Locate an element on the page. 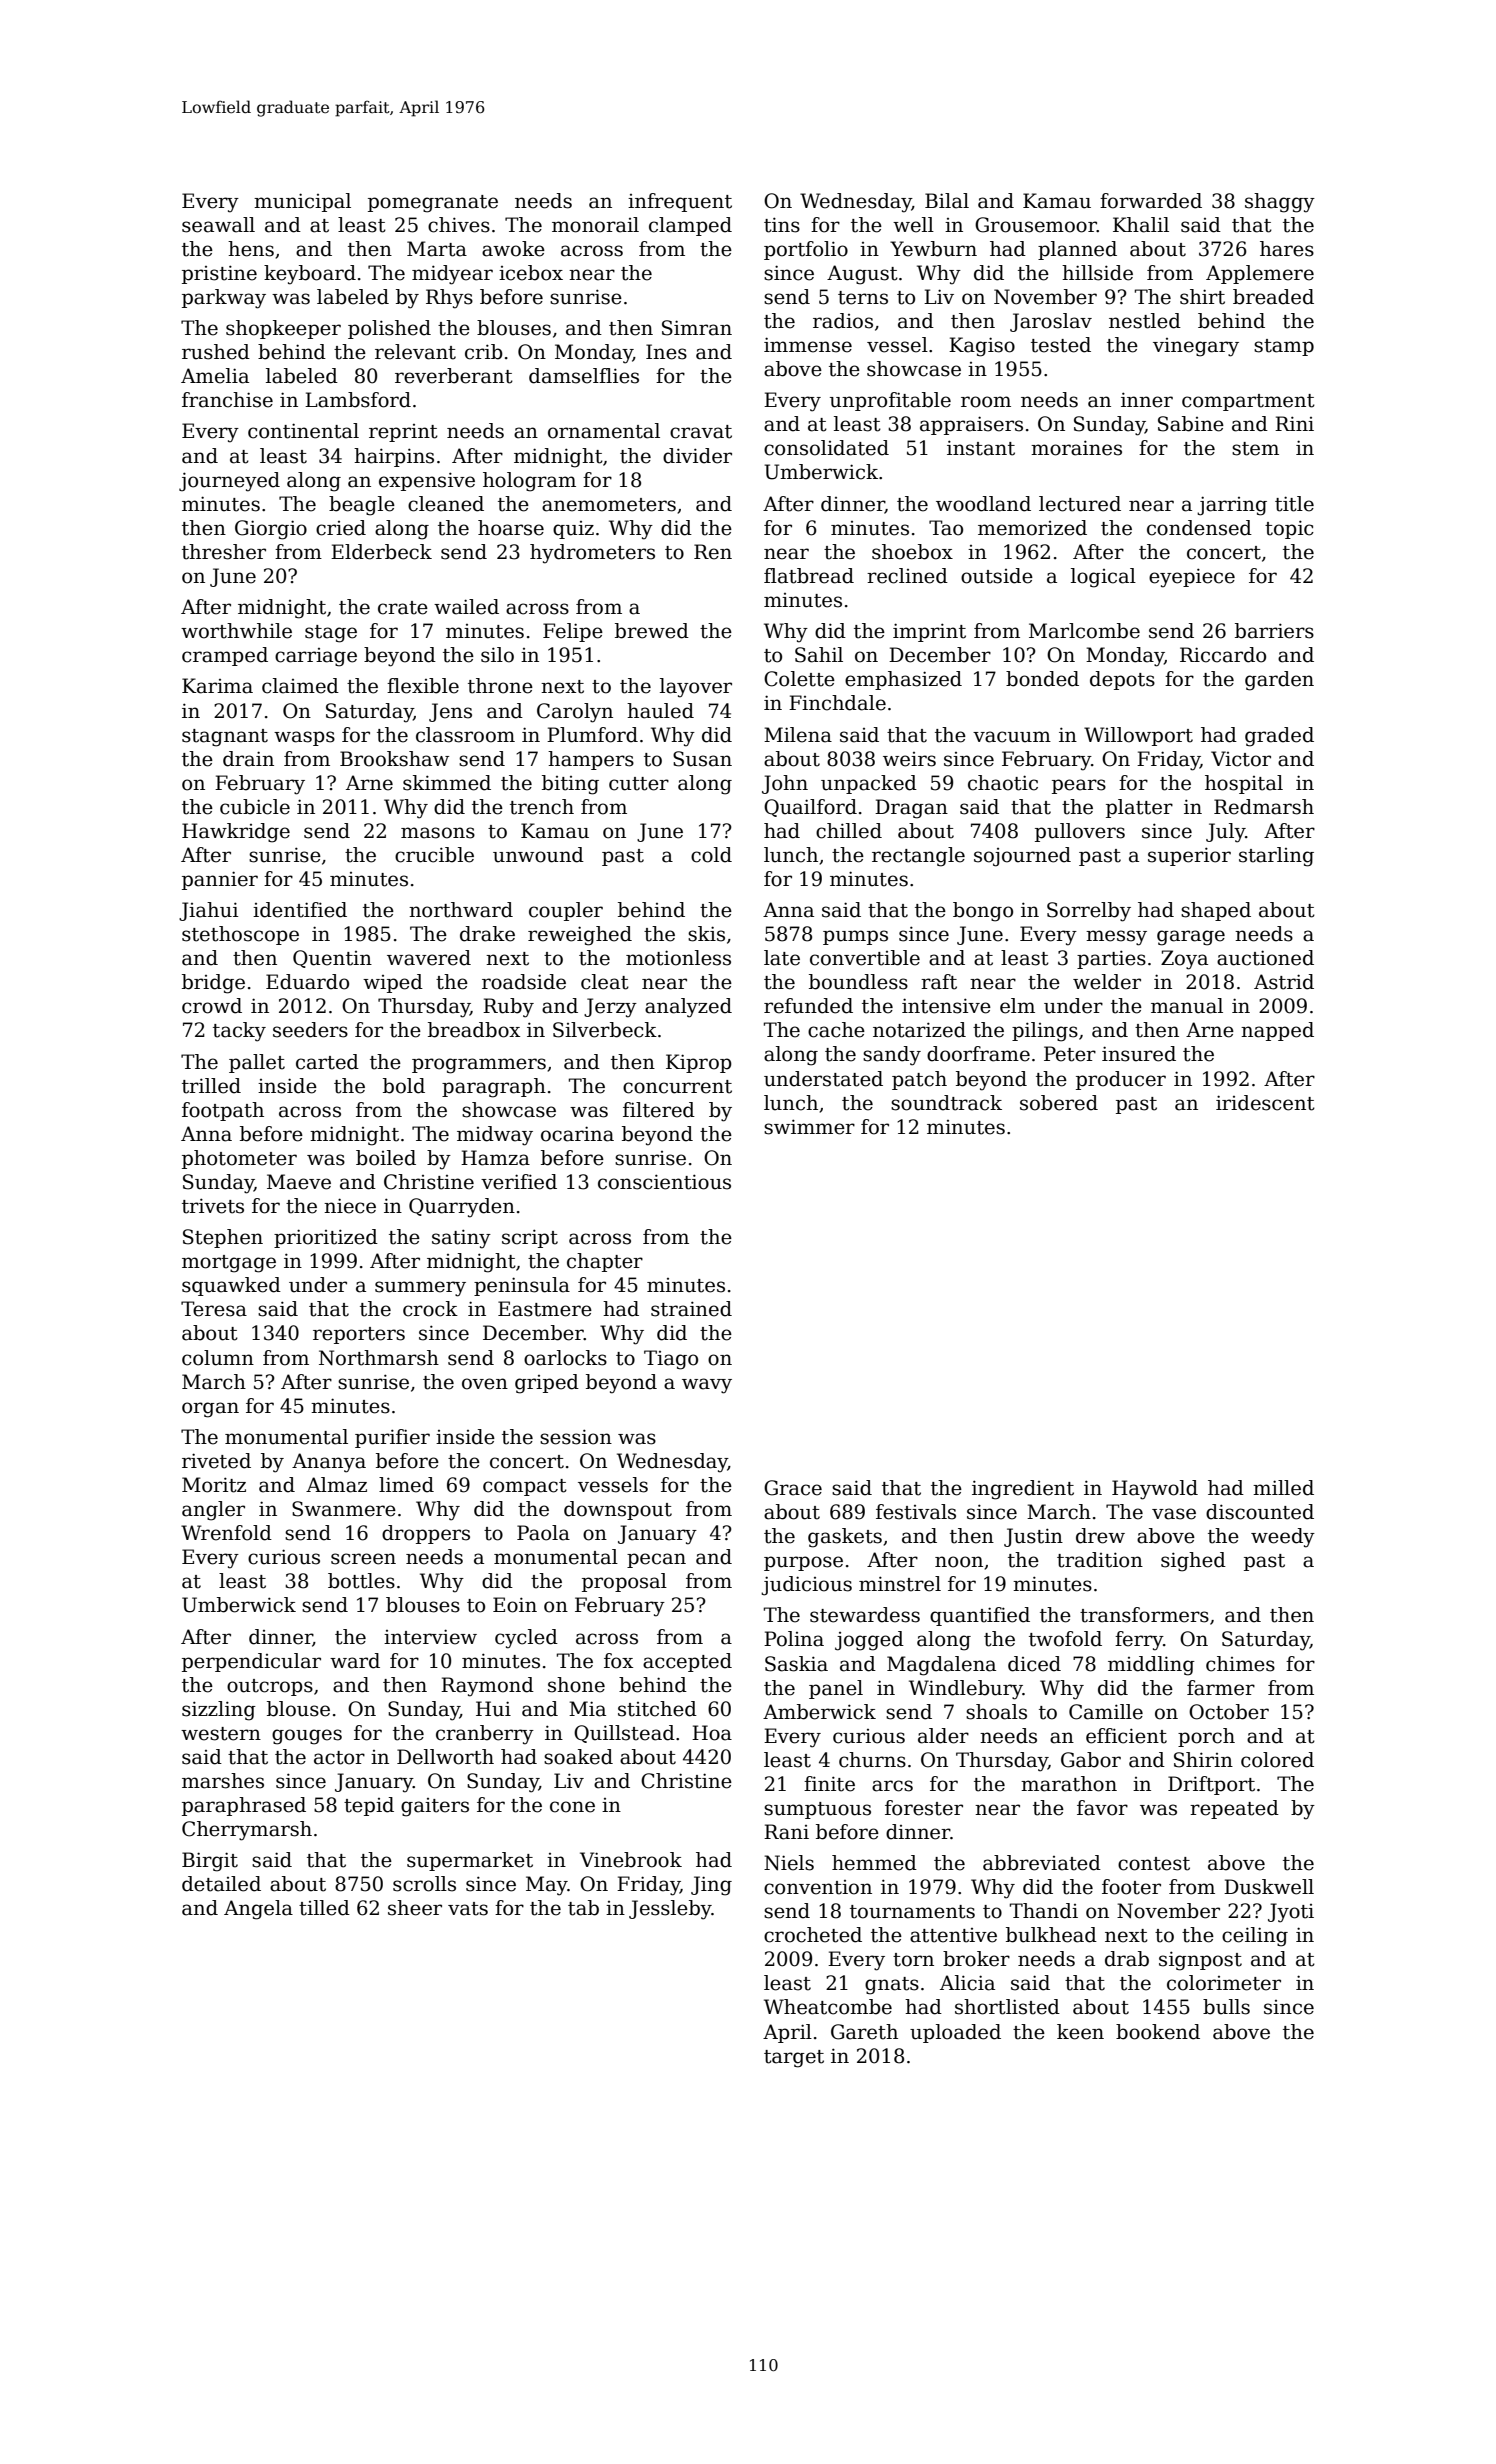 The image size is (1496, 2464). cleaned is located at coordinates (446, 504).
